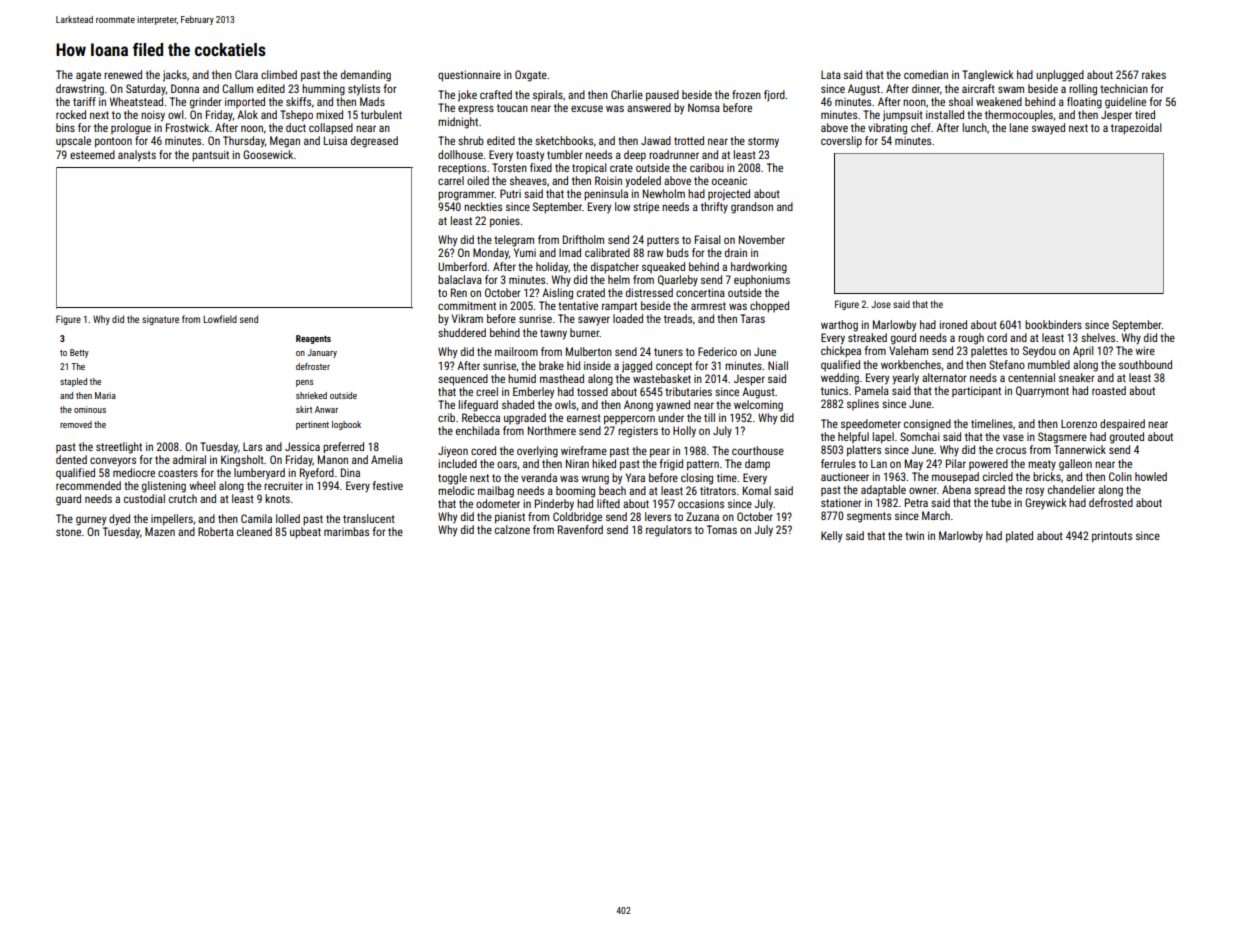 Image resolution: width=1233 pixels, height=952 pixels. Describe the element at coordinates (79, 353) in the page. I see `Betty` at that location.
